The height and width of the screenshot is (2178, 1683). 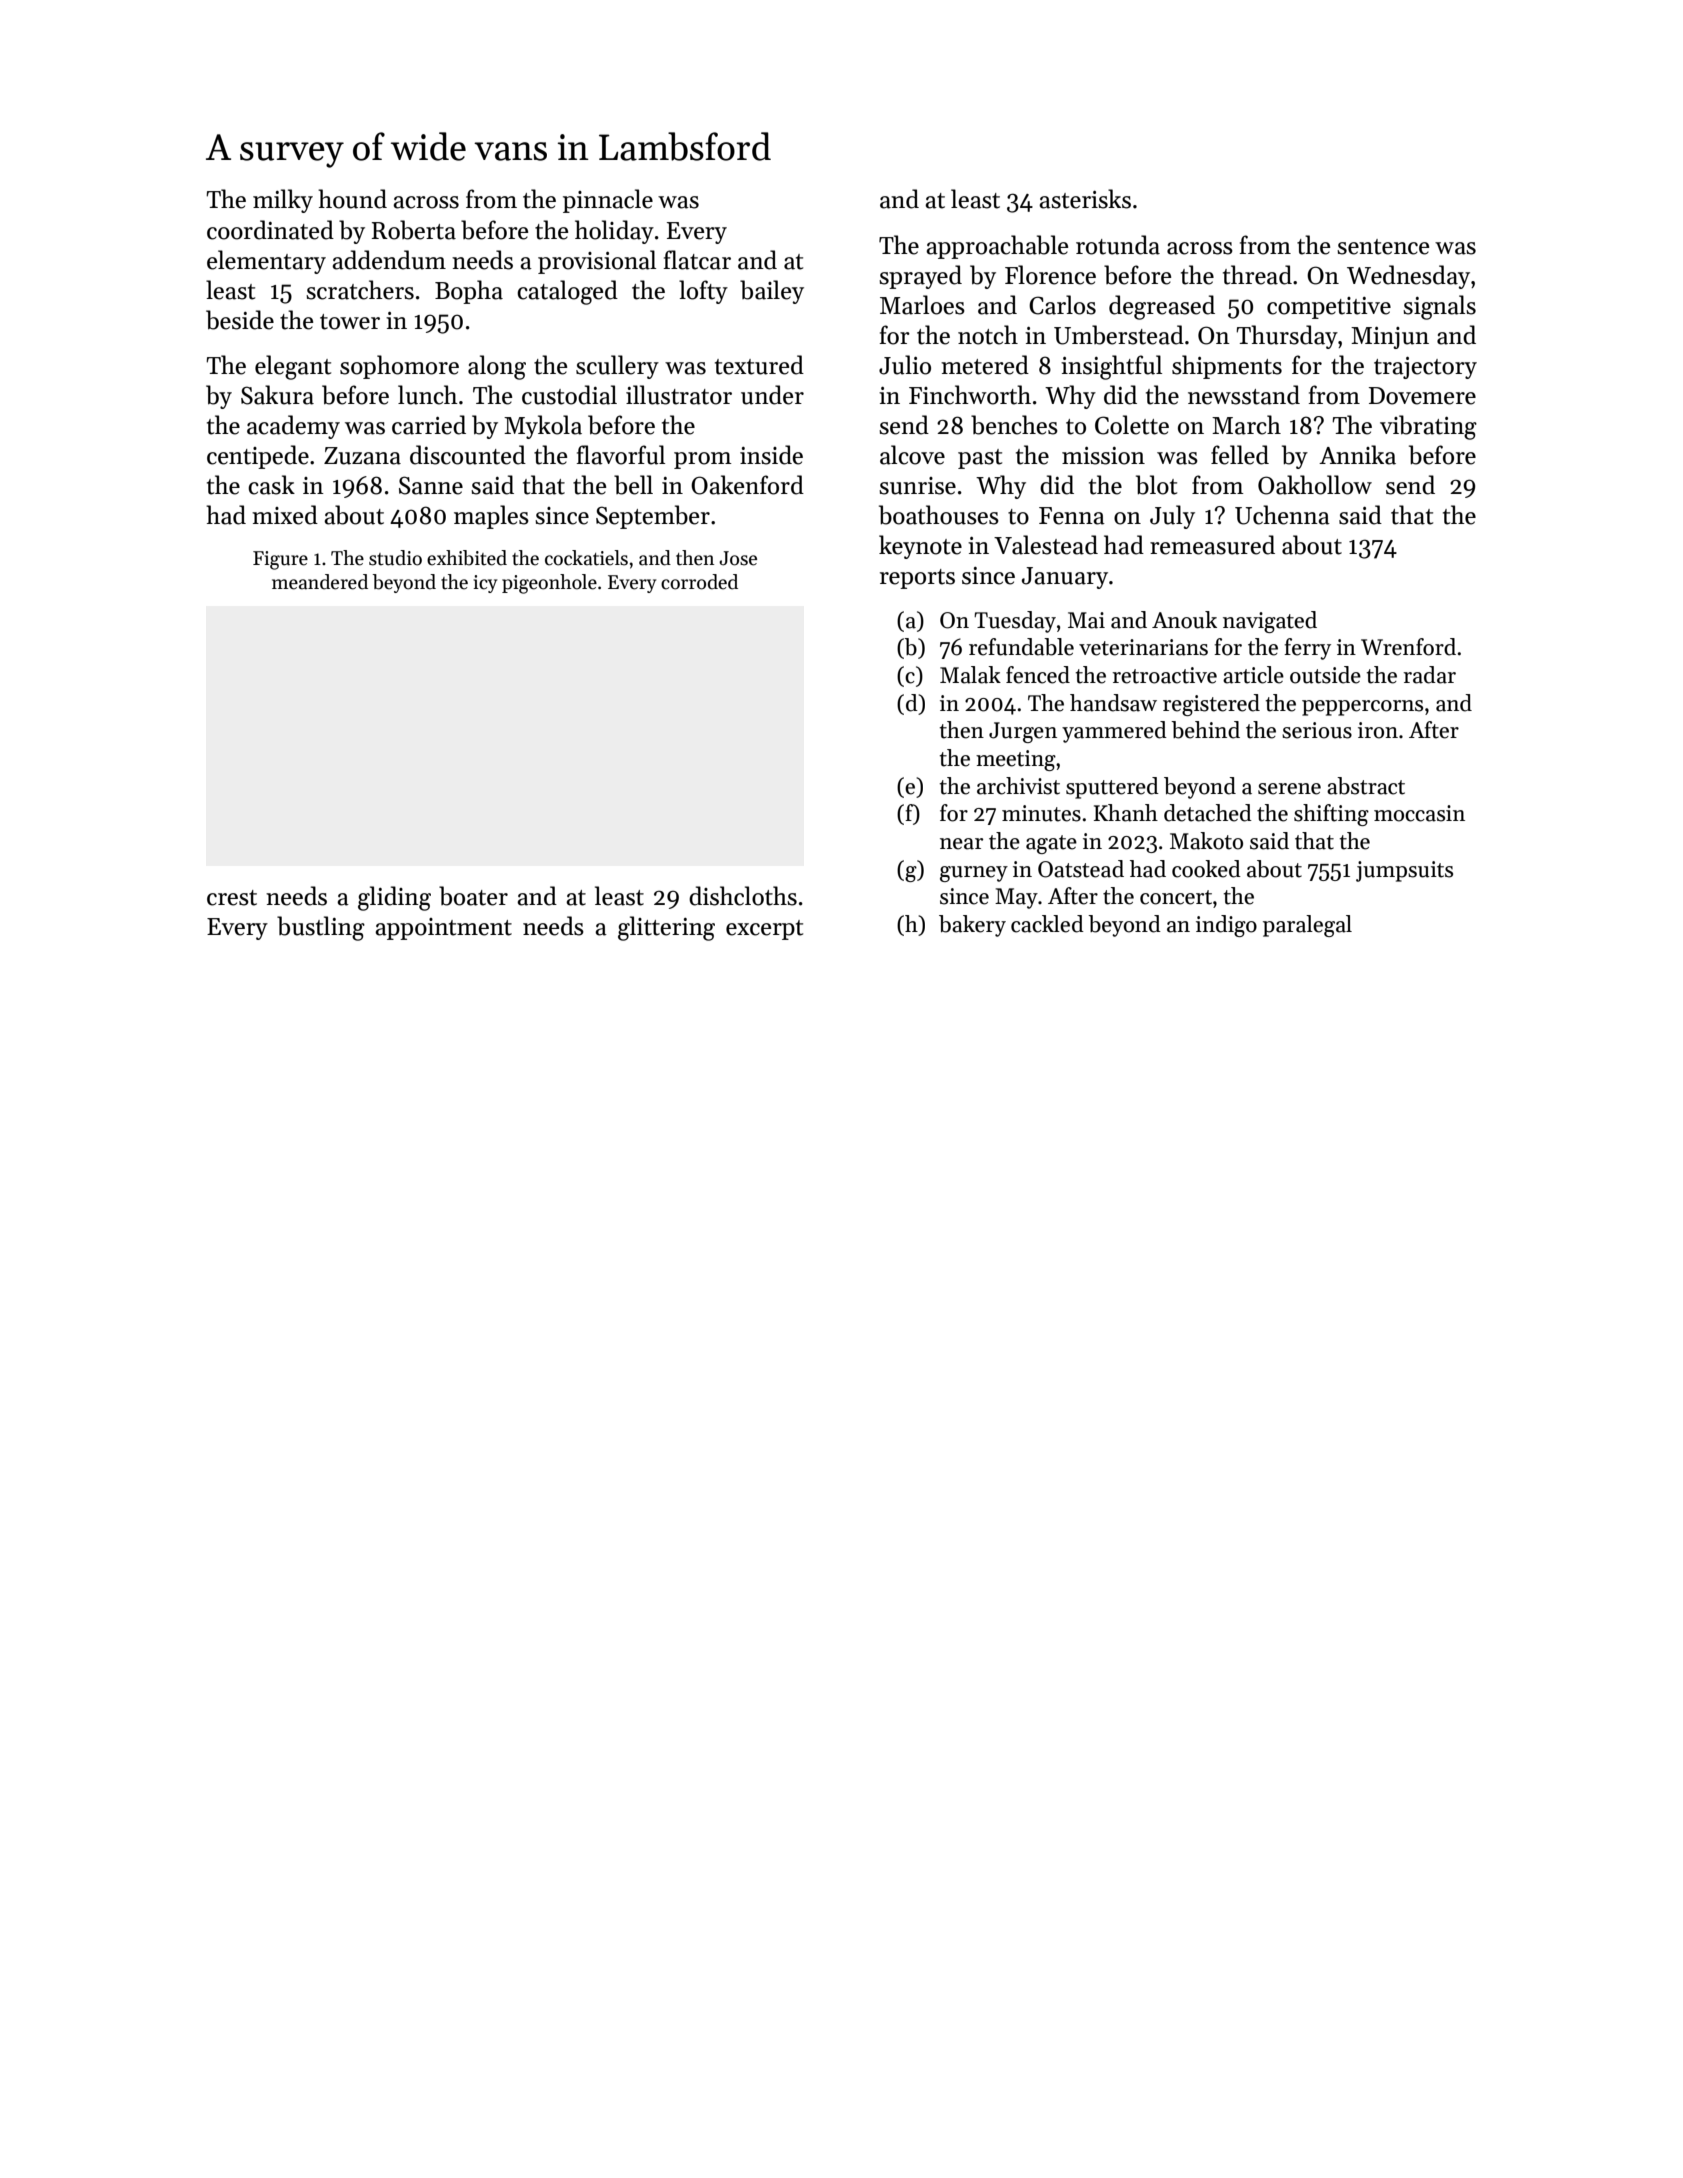 I want to click on gliding, so click(x=394, y=898).
